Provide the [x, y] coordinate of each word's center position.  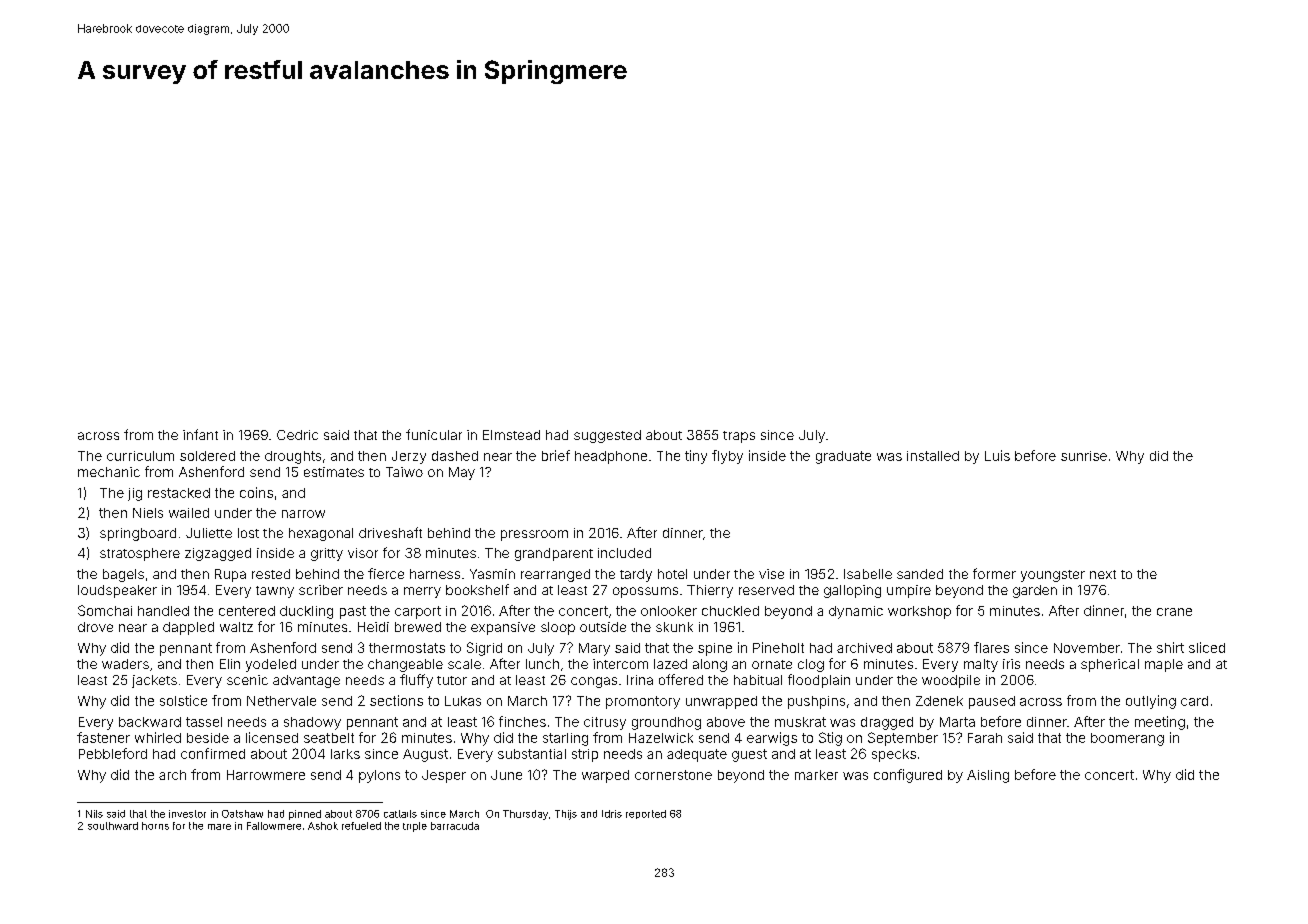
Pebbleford [113, 753]
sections [396, 700]
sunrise [1084, 456]
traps [739, 437]
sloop [558, 628]
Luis [997, 455]
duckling [306, 612]
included [624, 553]
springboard [138, 534]
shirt [1170, 647]
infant [200, 434]
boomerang [1127, 739]
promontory [643, 702]
